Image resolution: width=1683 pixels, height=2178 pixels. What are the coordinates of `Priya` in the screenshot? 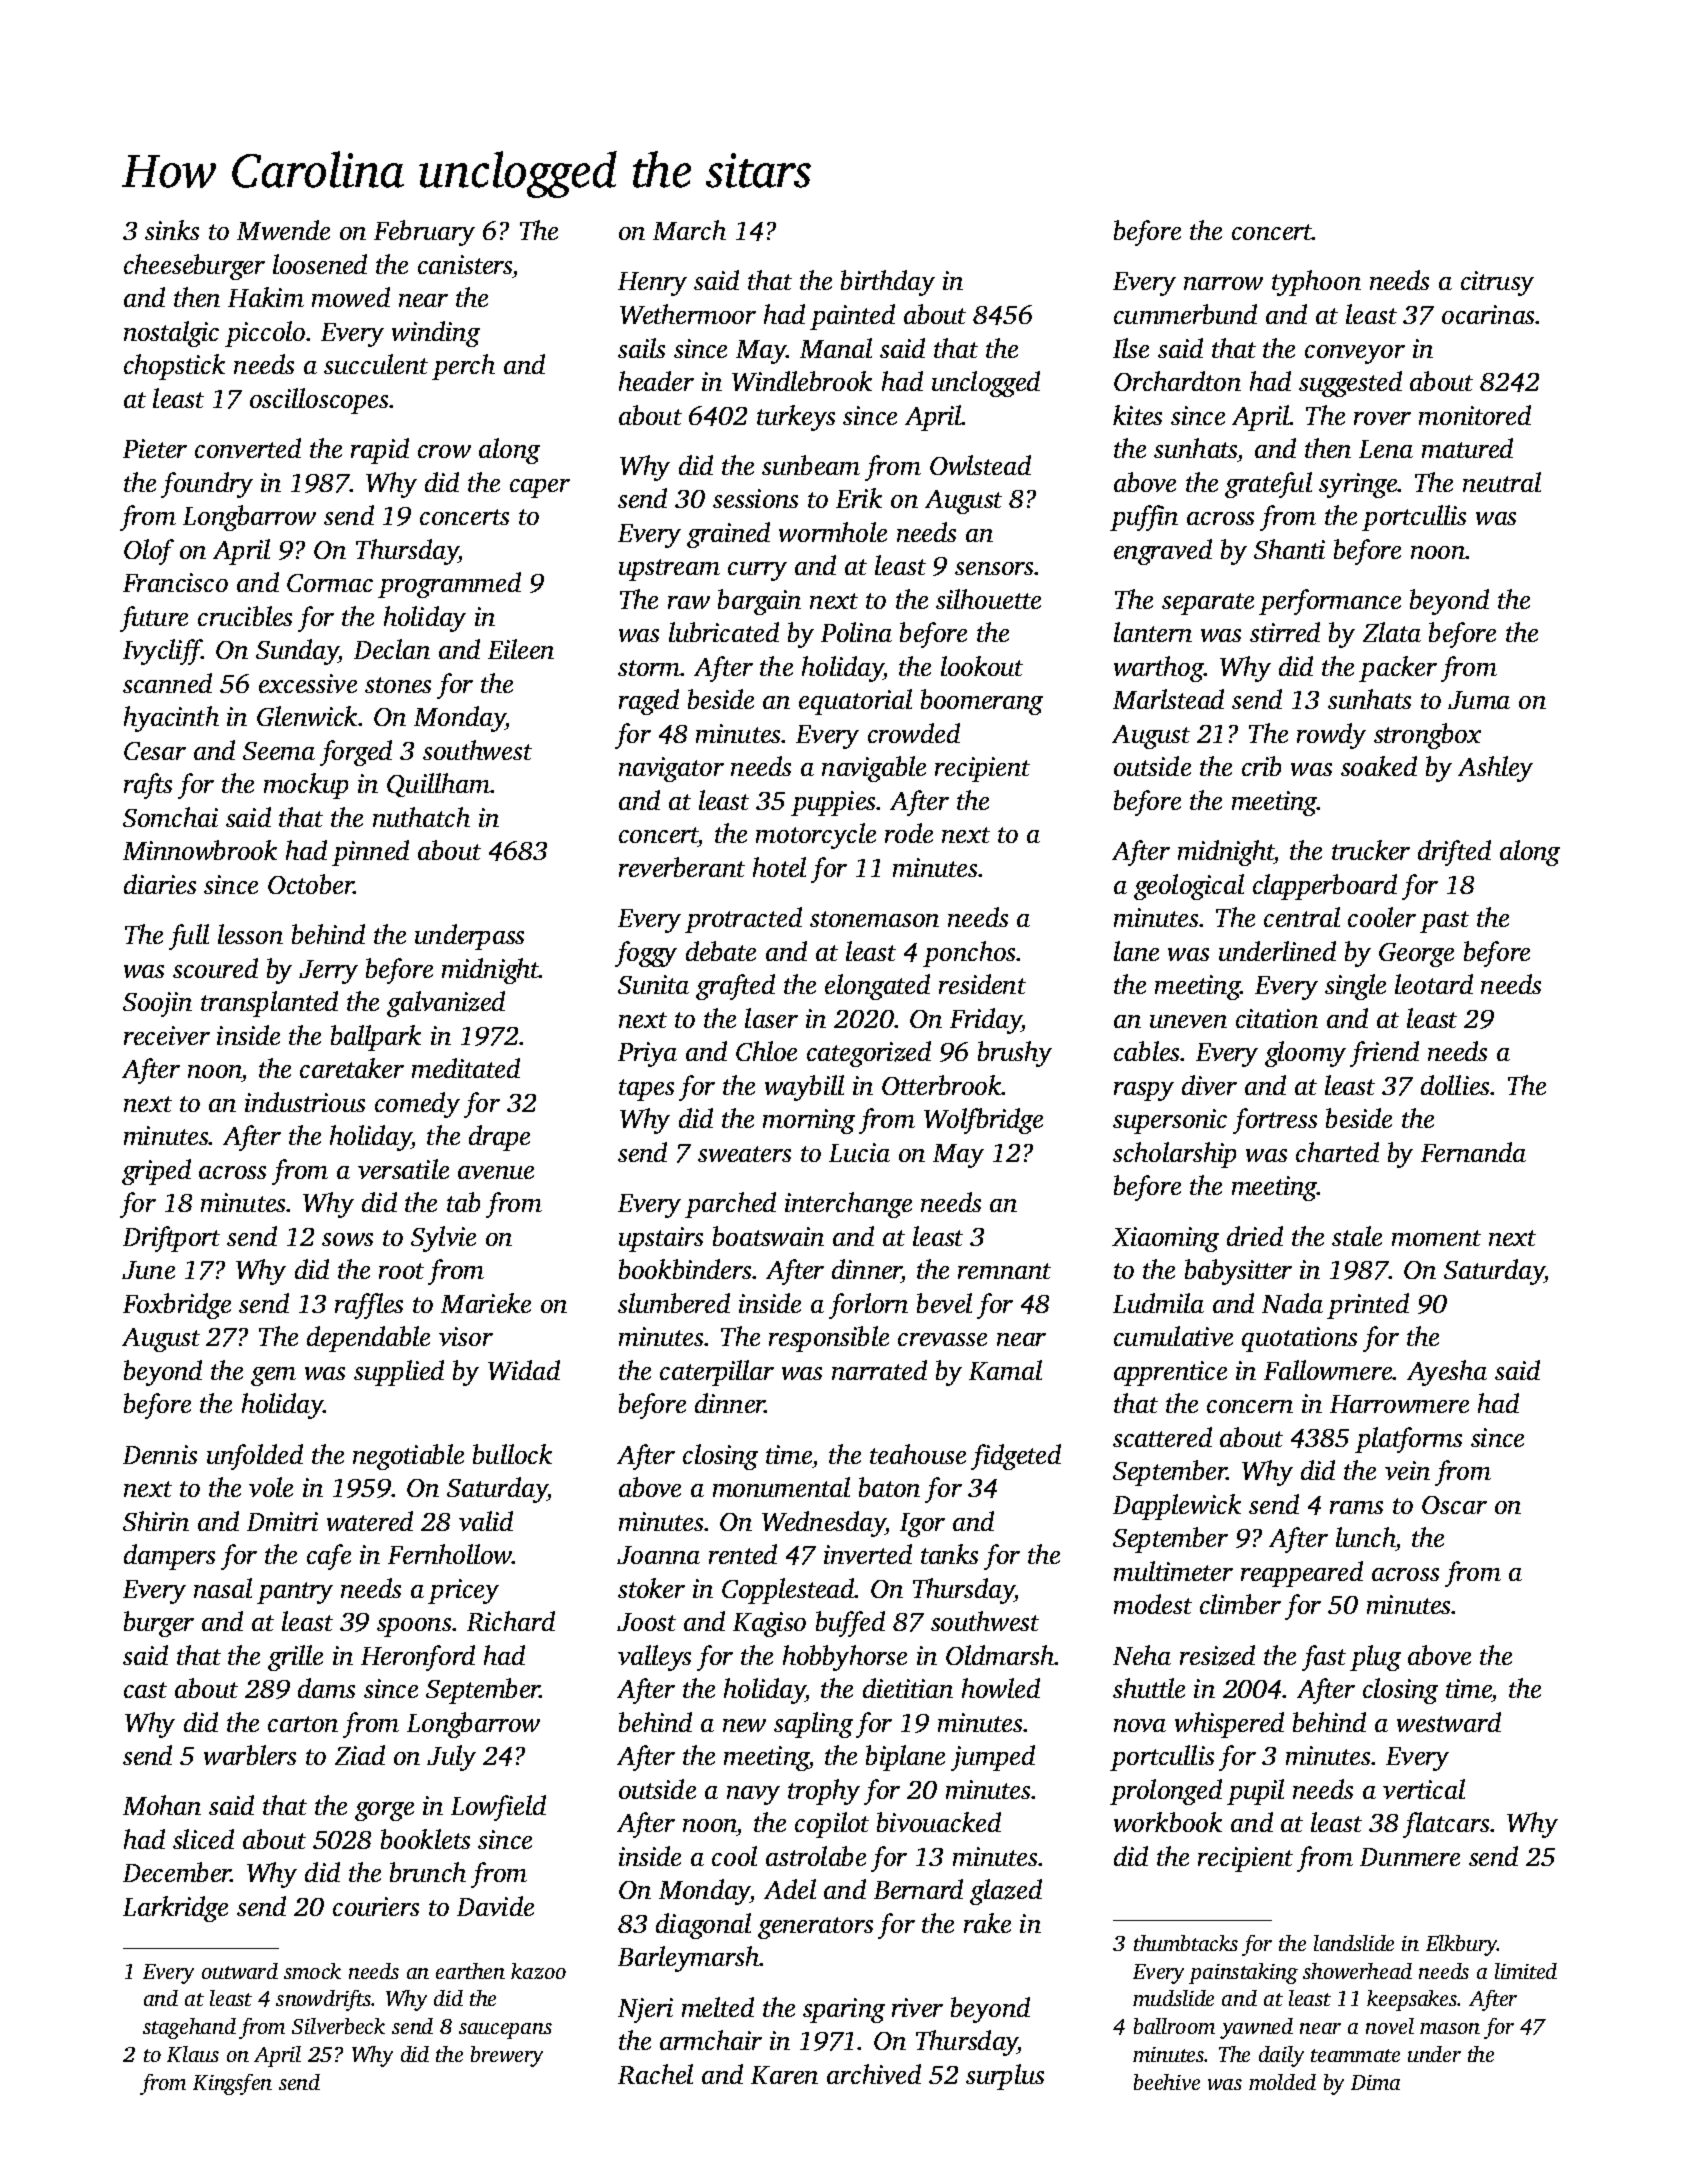 It's located at (647, 1054).
